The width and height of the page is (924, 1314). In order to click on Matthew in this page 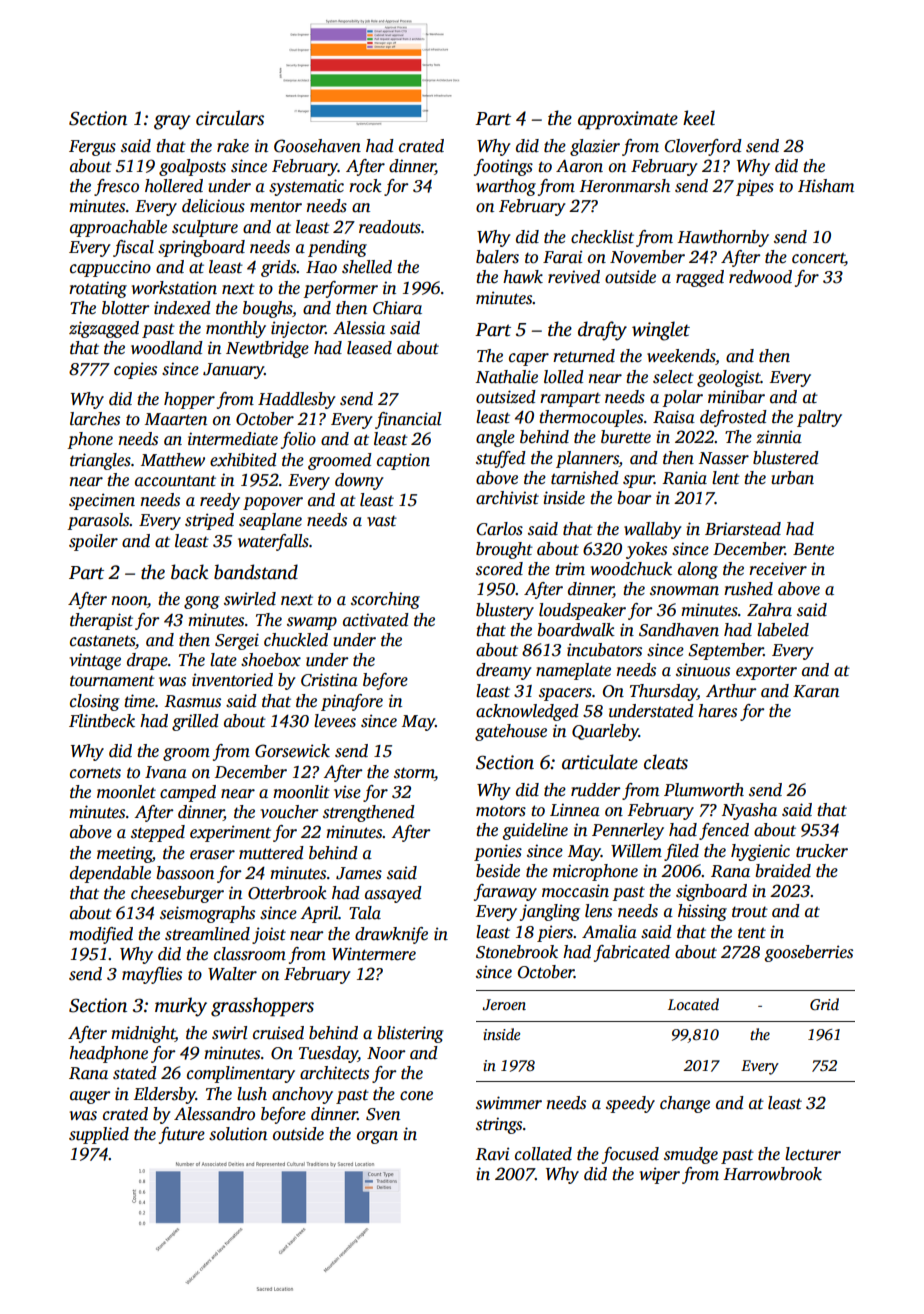, I will do `click(173, 460)`.
